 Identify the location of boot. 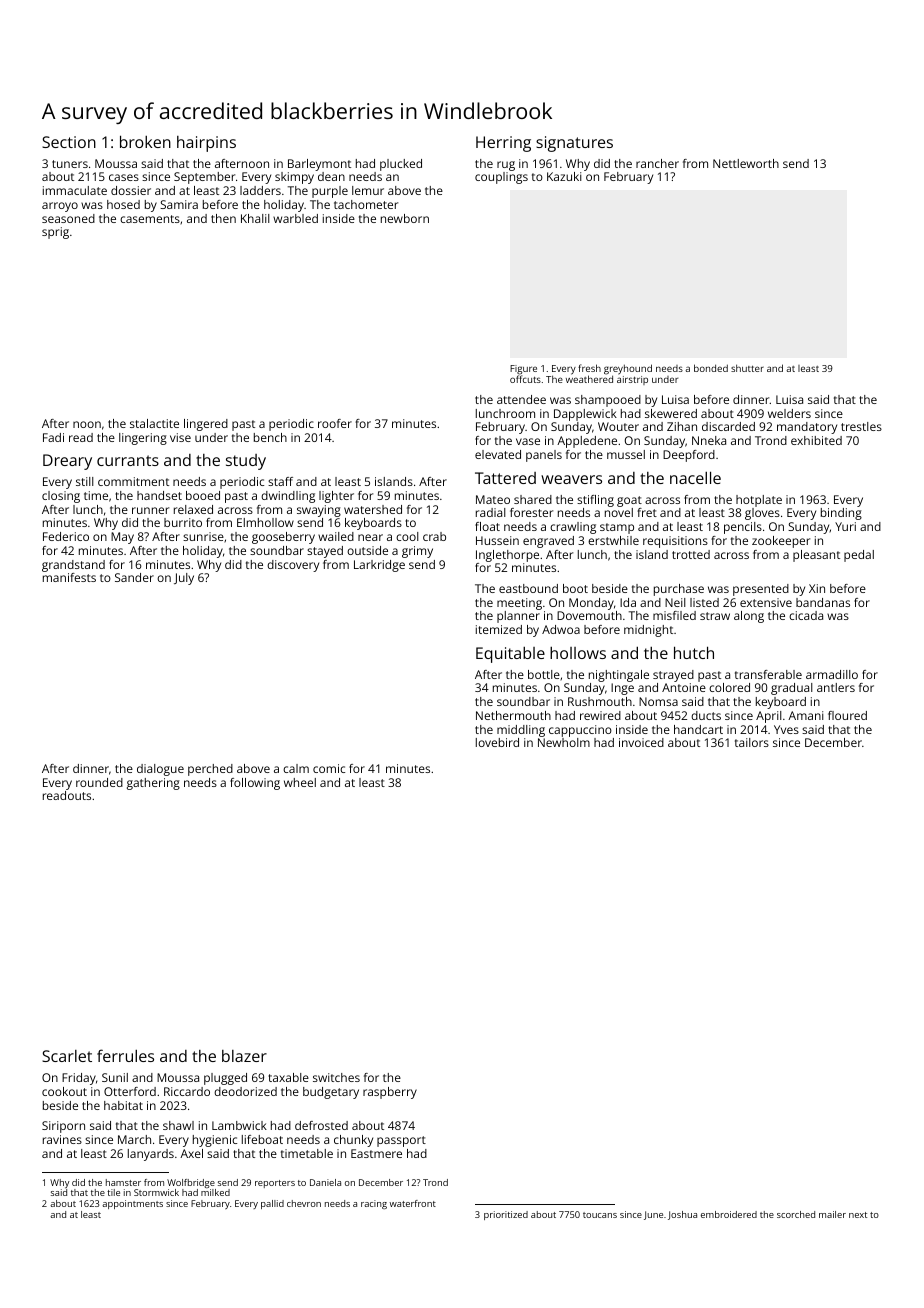
(575, 588).
